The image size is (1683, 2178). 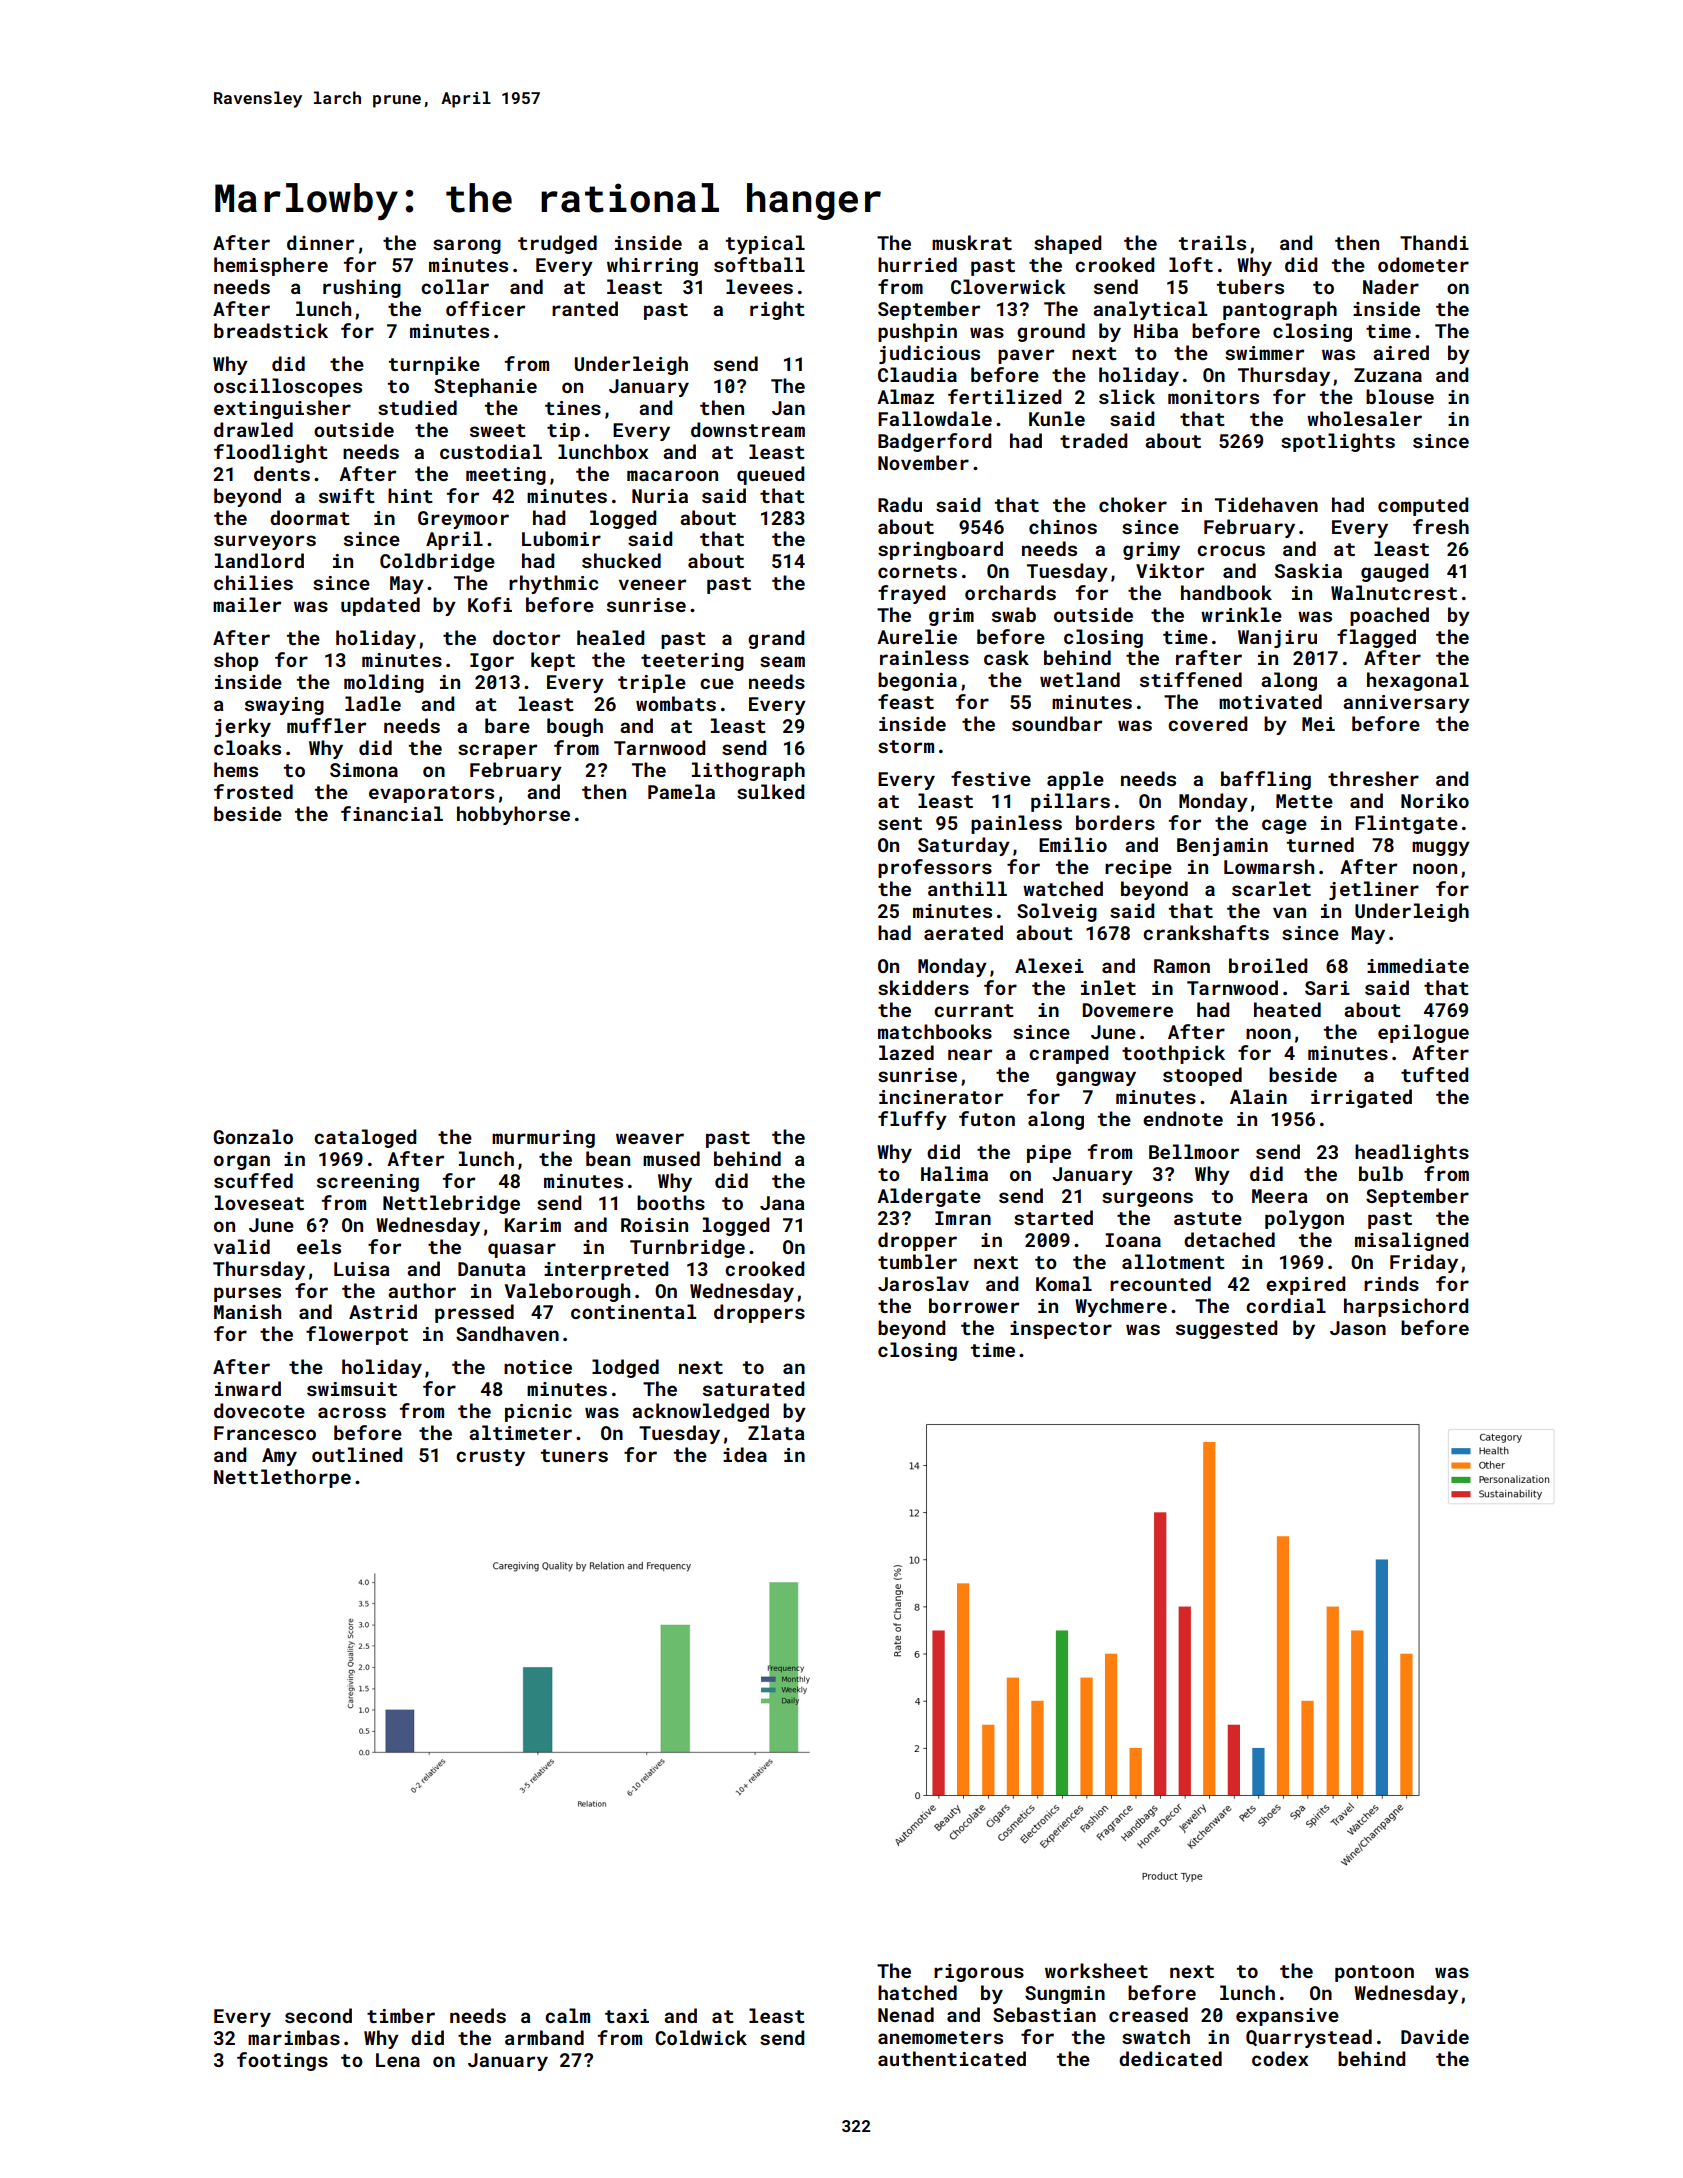 What do you see at coordinates (776, 1432) in the image?
I see `Zlata` at bounding box center [776, 1432].
